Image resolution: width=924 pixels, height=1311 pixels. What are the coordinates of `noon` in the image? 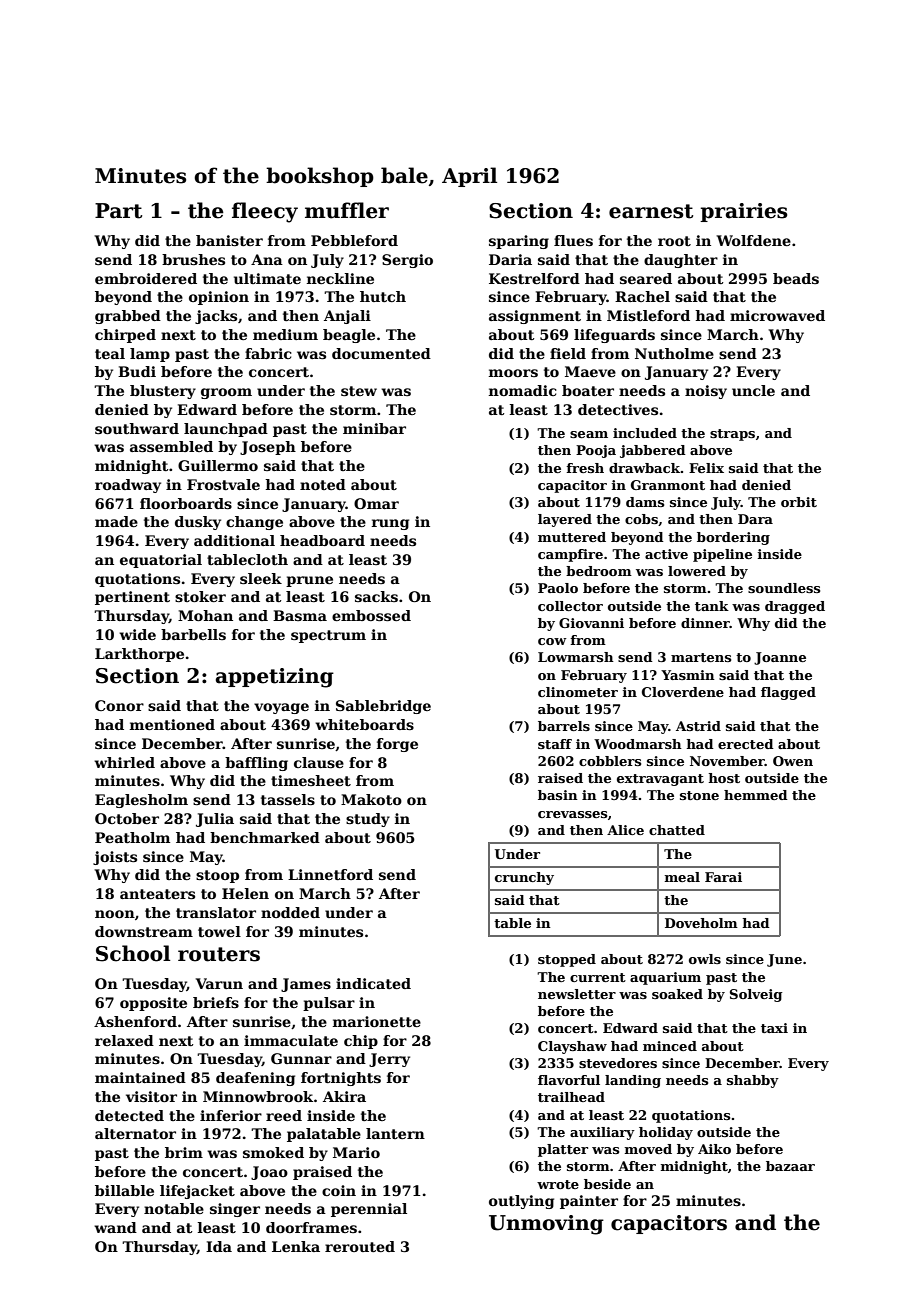 It's located at (115, 914).
